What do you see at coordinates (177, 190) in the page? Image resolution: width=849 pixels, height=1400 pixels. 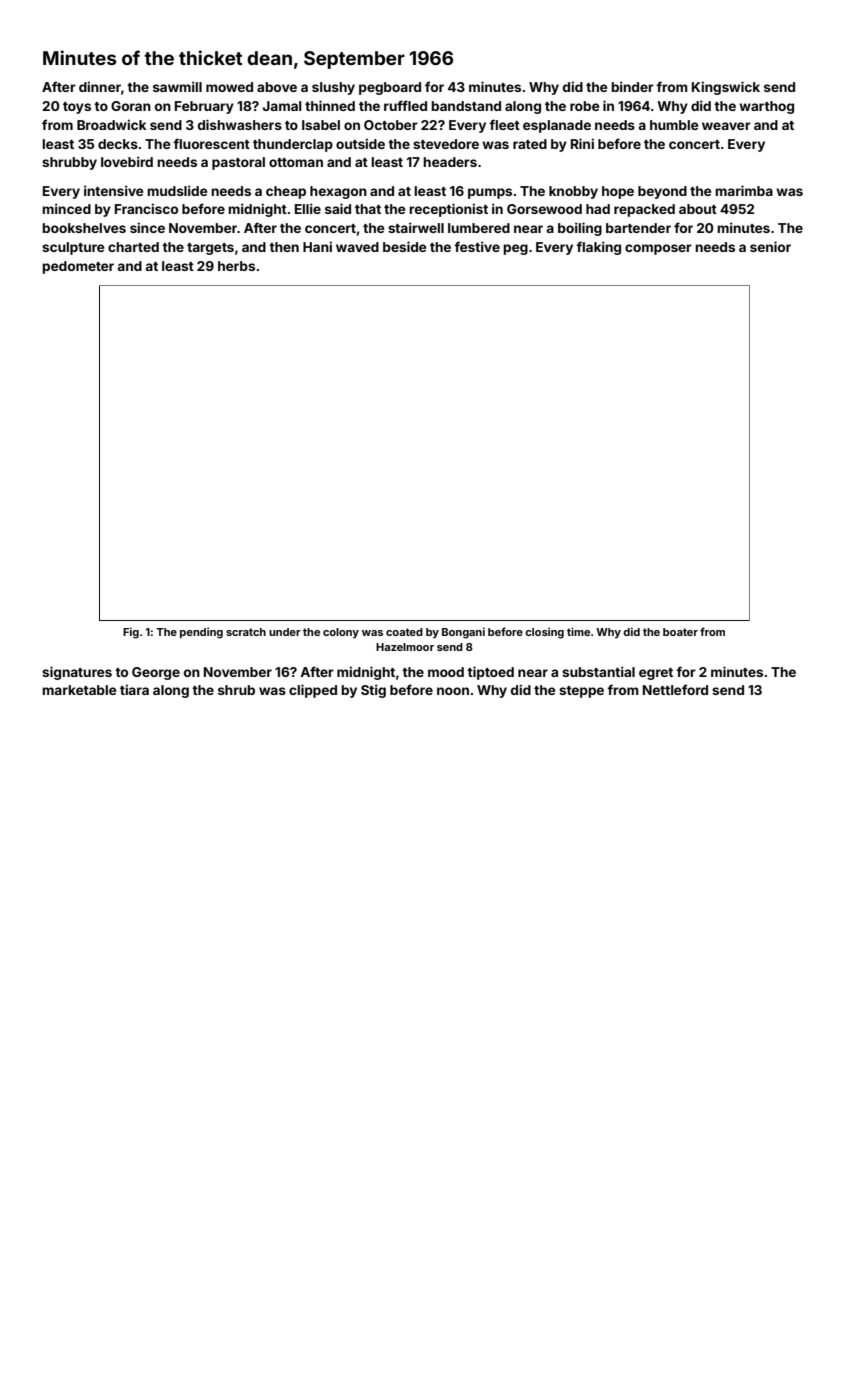 I see `mudslide` at bounding box center [177, 190].
